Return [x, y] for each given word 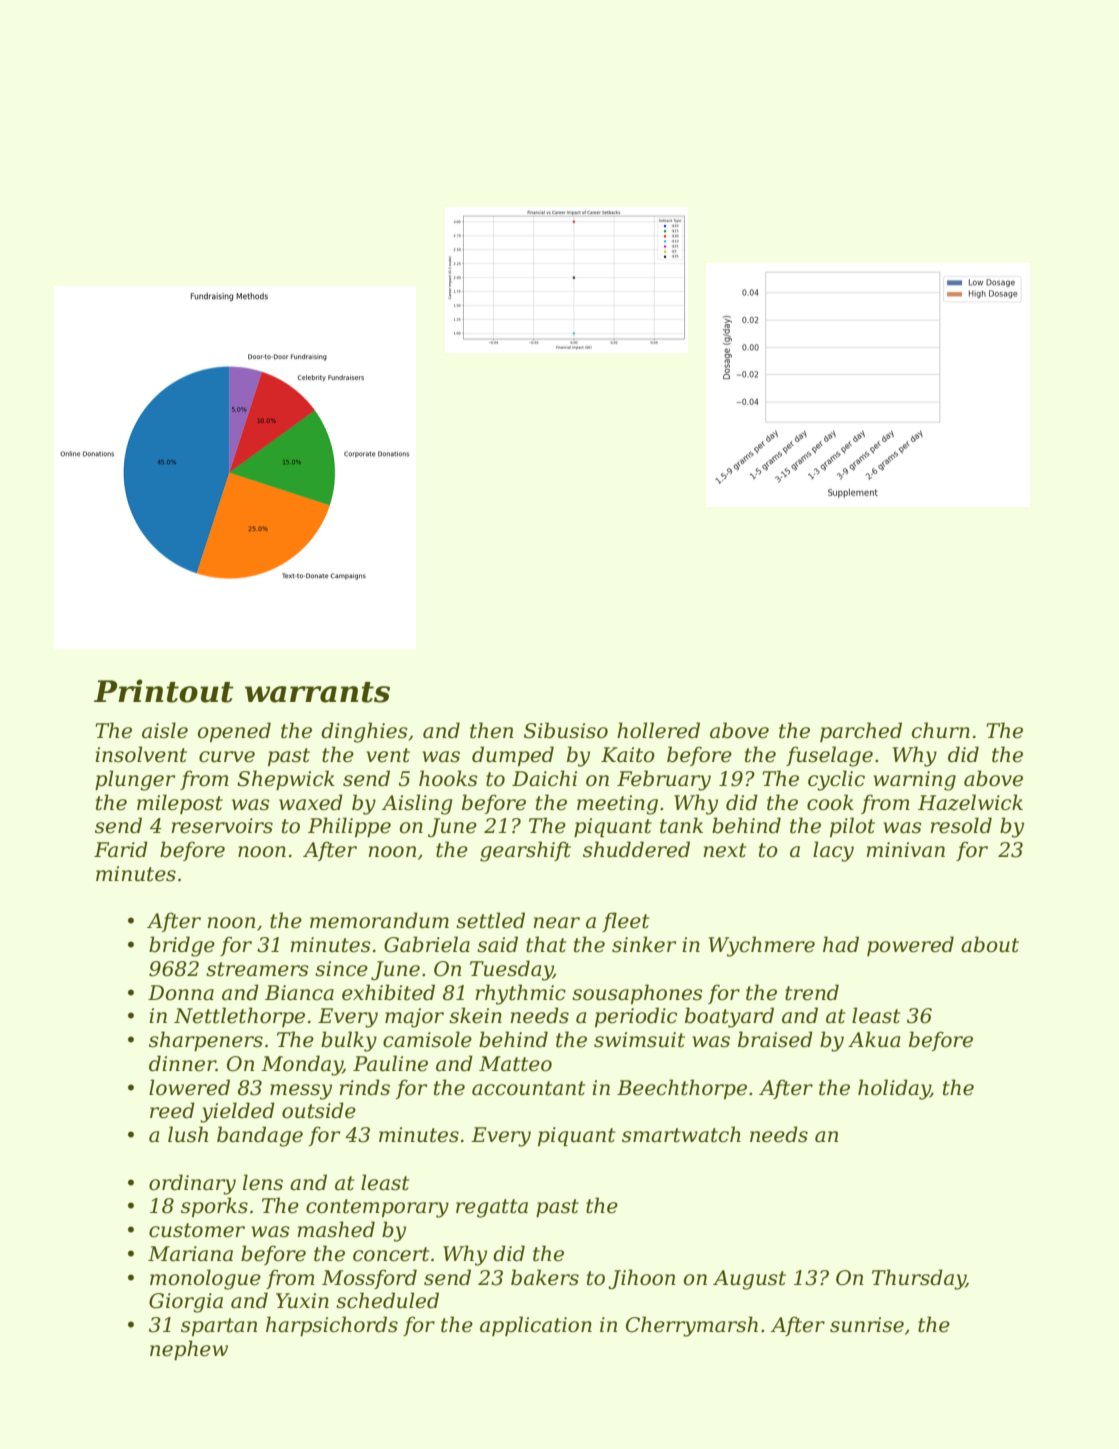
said [497, 944]
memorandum [379, 920]
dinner [182, 1063]
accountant [528, 1088]
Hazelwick [970, 802]
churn [941, 730]
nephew [189, 1350]
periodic [636, 1017]
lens [263, 1182]
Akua [874, 1039]
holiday [894, 1089]
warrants [317, 692]
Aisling [417, 804]
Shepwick [286, 780]
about [990, 944]
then [491, 730]
